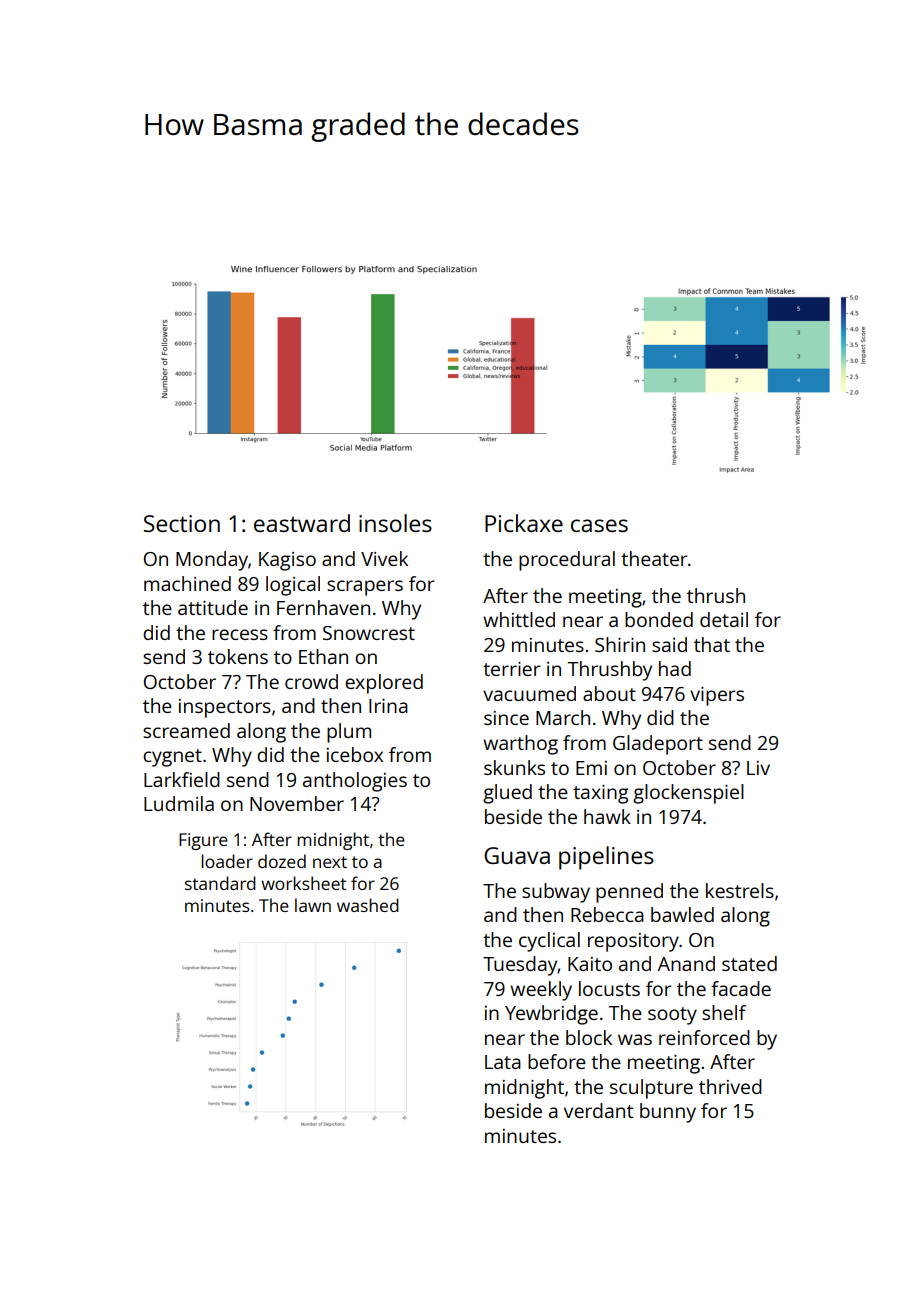 The image size is (924, 1314). Describe the element at coordinates (395, 523) in the page. I see `insoles` at that location.
